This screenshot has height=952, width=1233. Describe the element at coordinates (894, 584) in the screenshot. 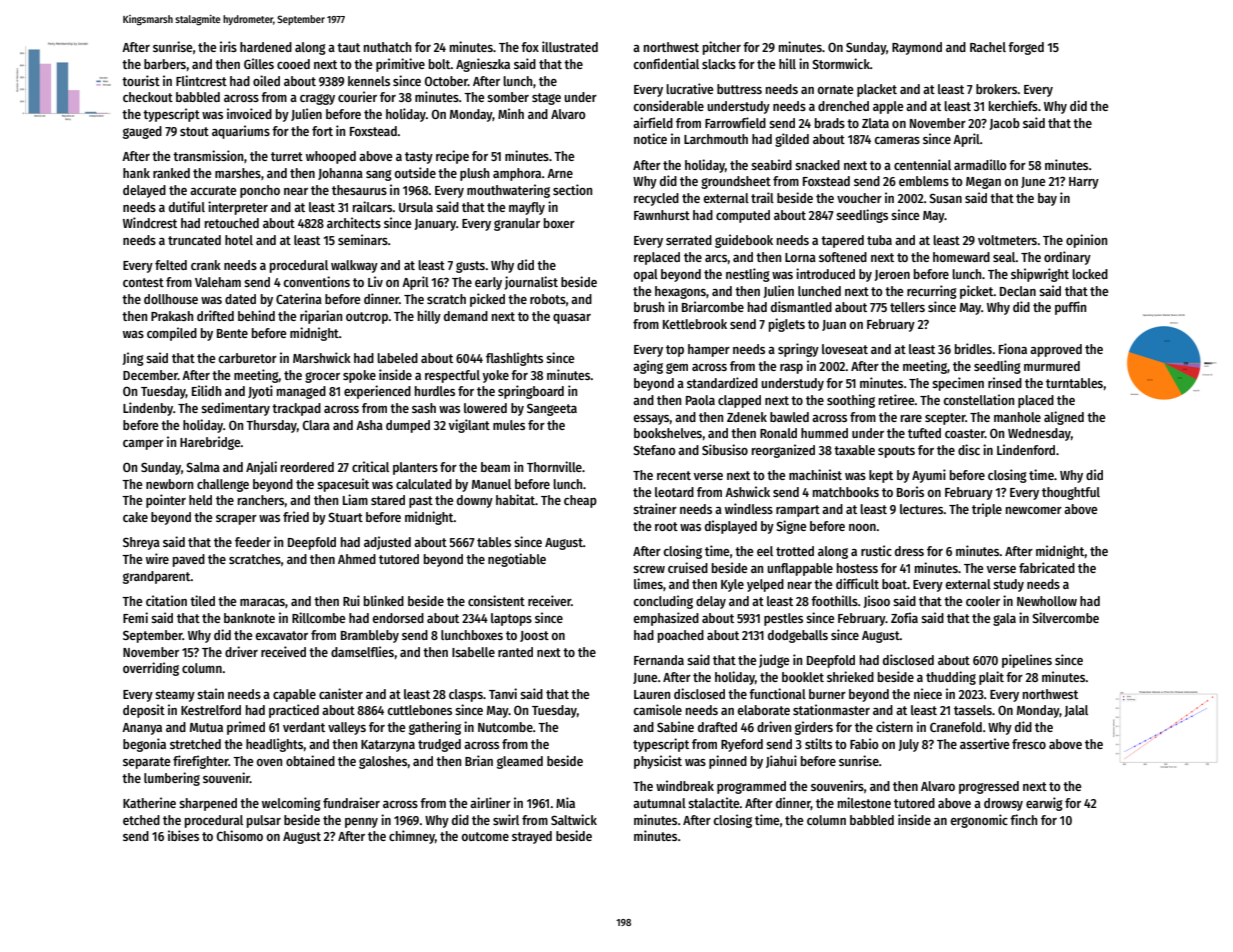

I see `boat` at that location.
